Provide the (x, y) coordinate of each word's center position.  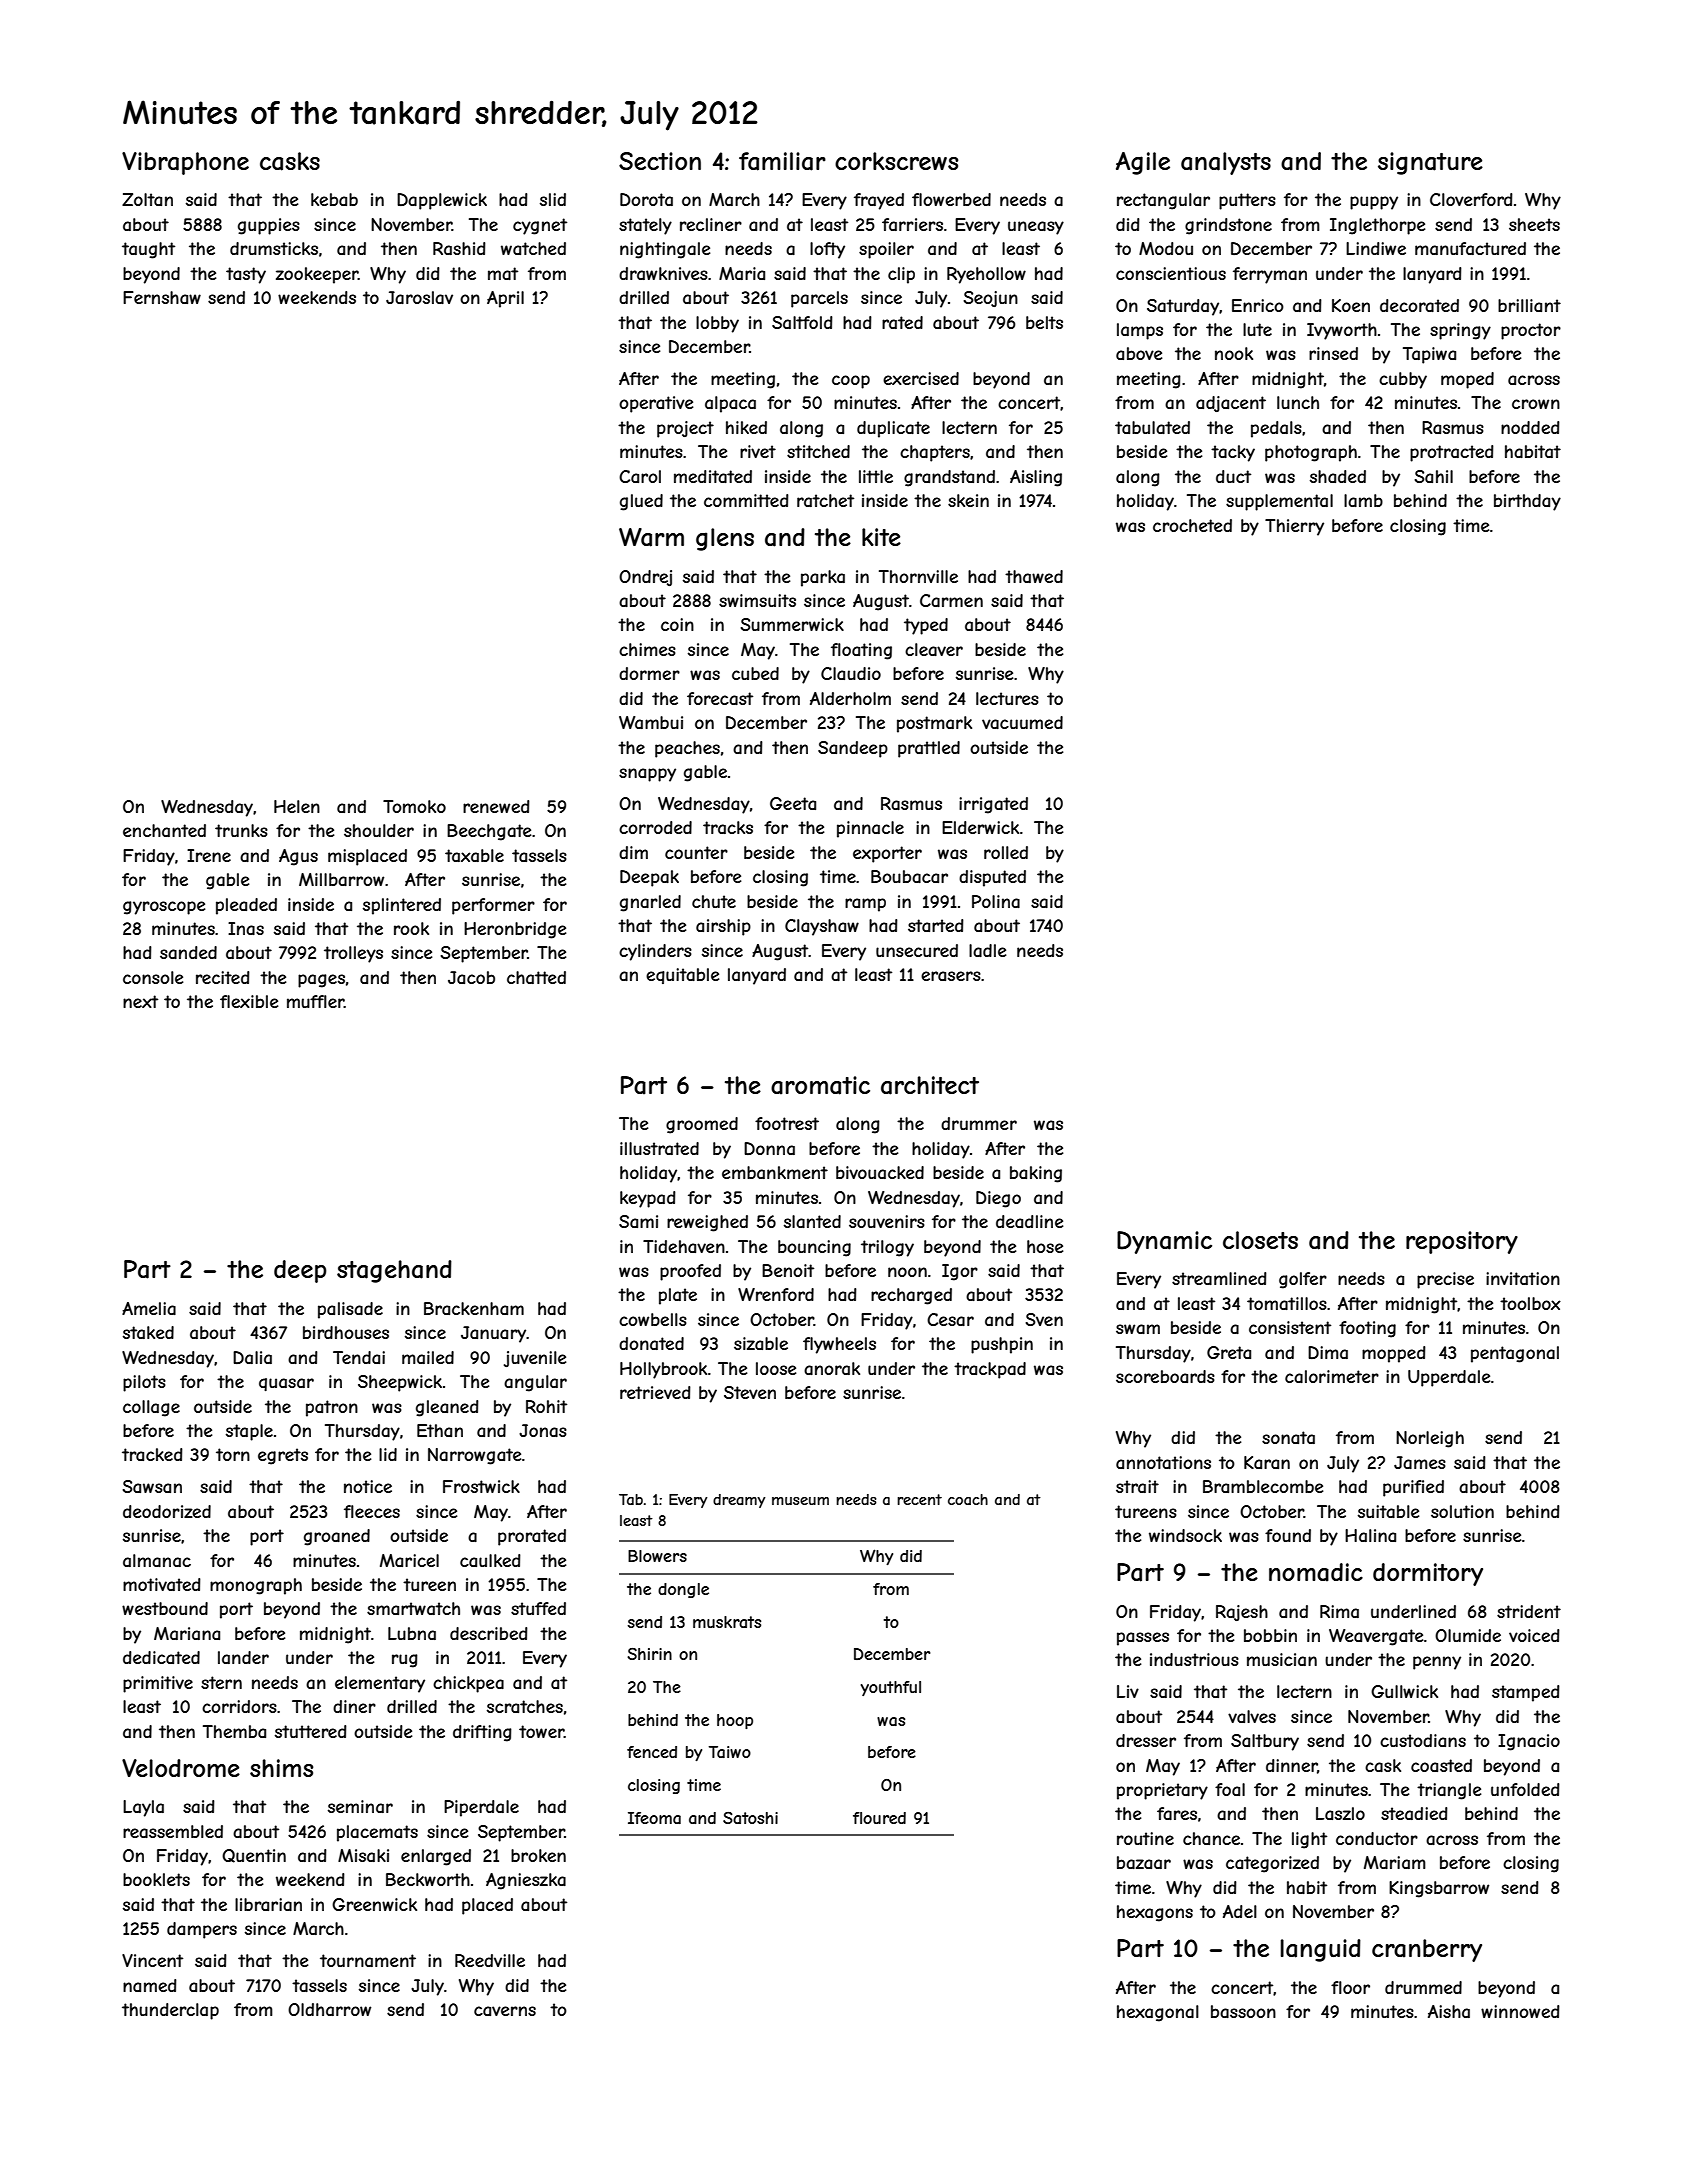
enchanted (164, 830)
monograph (256, 1586)
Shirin (649, 1654)
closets (1260, 1240)
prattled (929, 749)
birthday (1527, 502)
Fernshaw (162, 297)
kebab (334, 199)
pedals (1276, 429)
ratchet (825, 500)
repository (1462, 1242)
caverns (505, 2011)
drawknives (663, 273)
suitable (1388, 1511)
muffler (315, 1001)
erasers (951, 976)
